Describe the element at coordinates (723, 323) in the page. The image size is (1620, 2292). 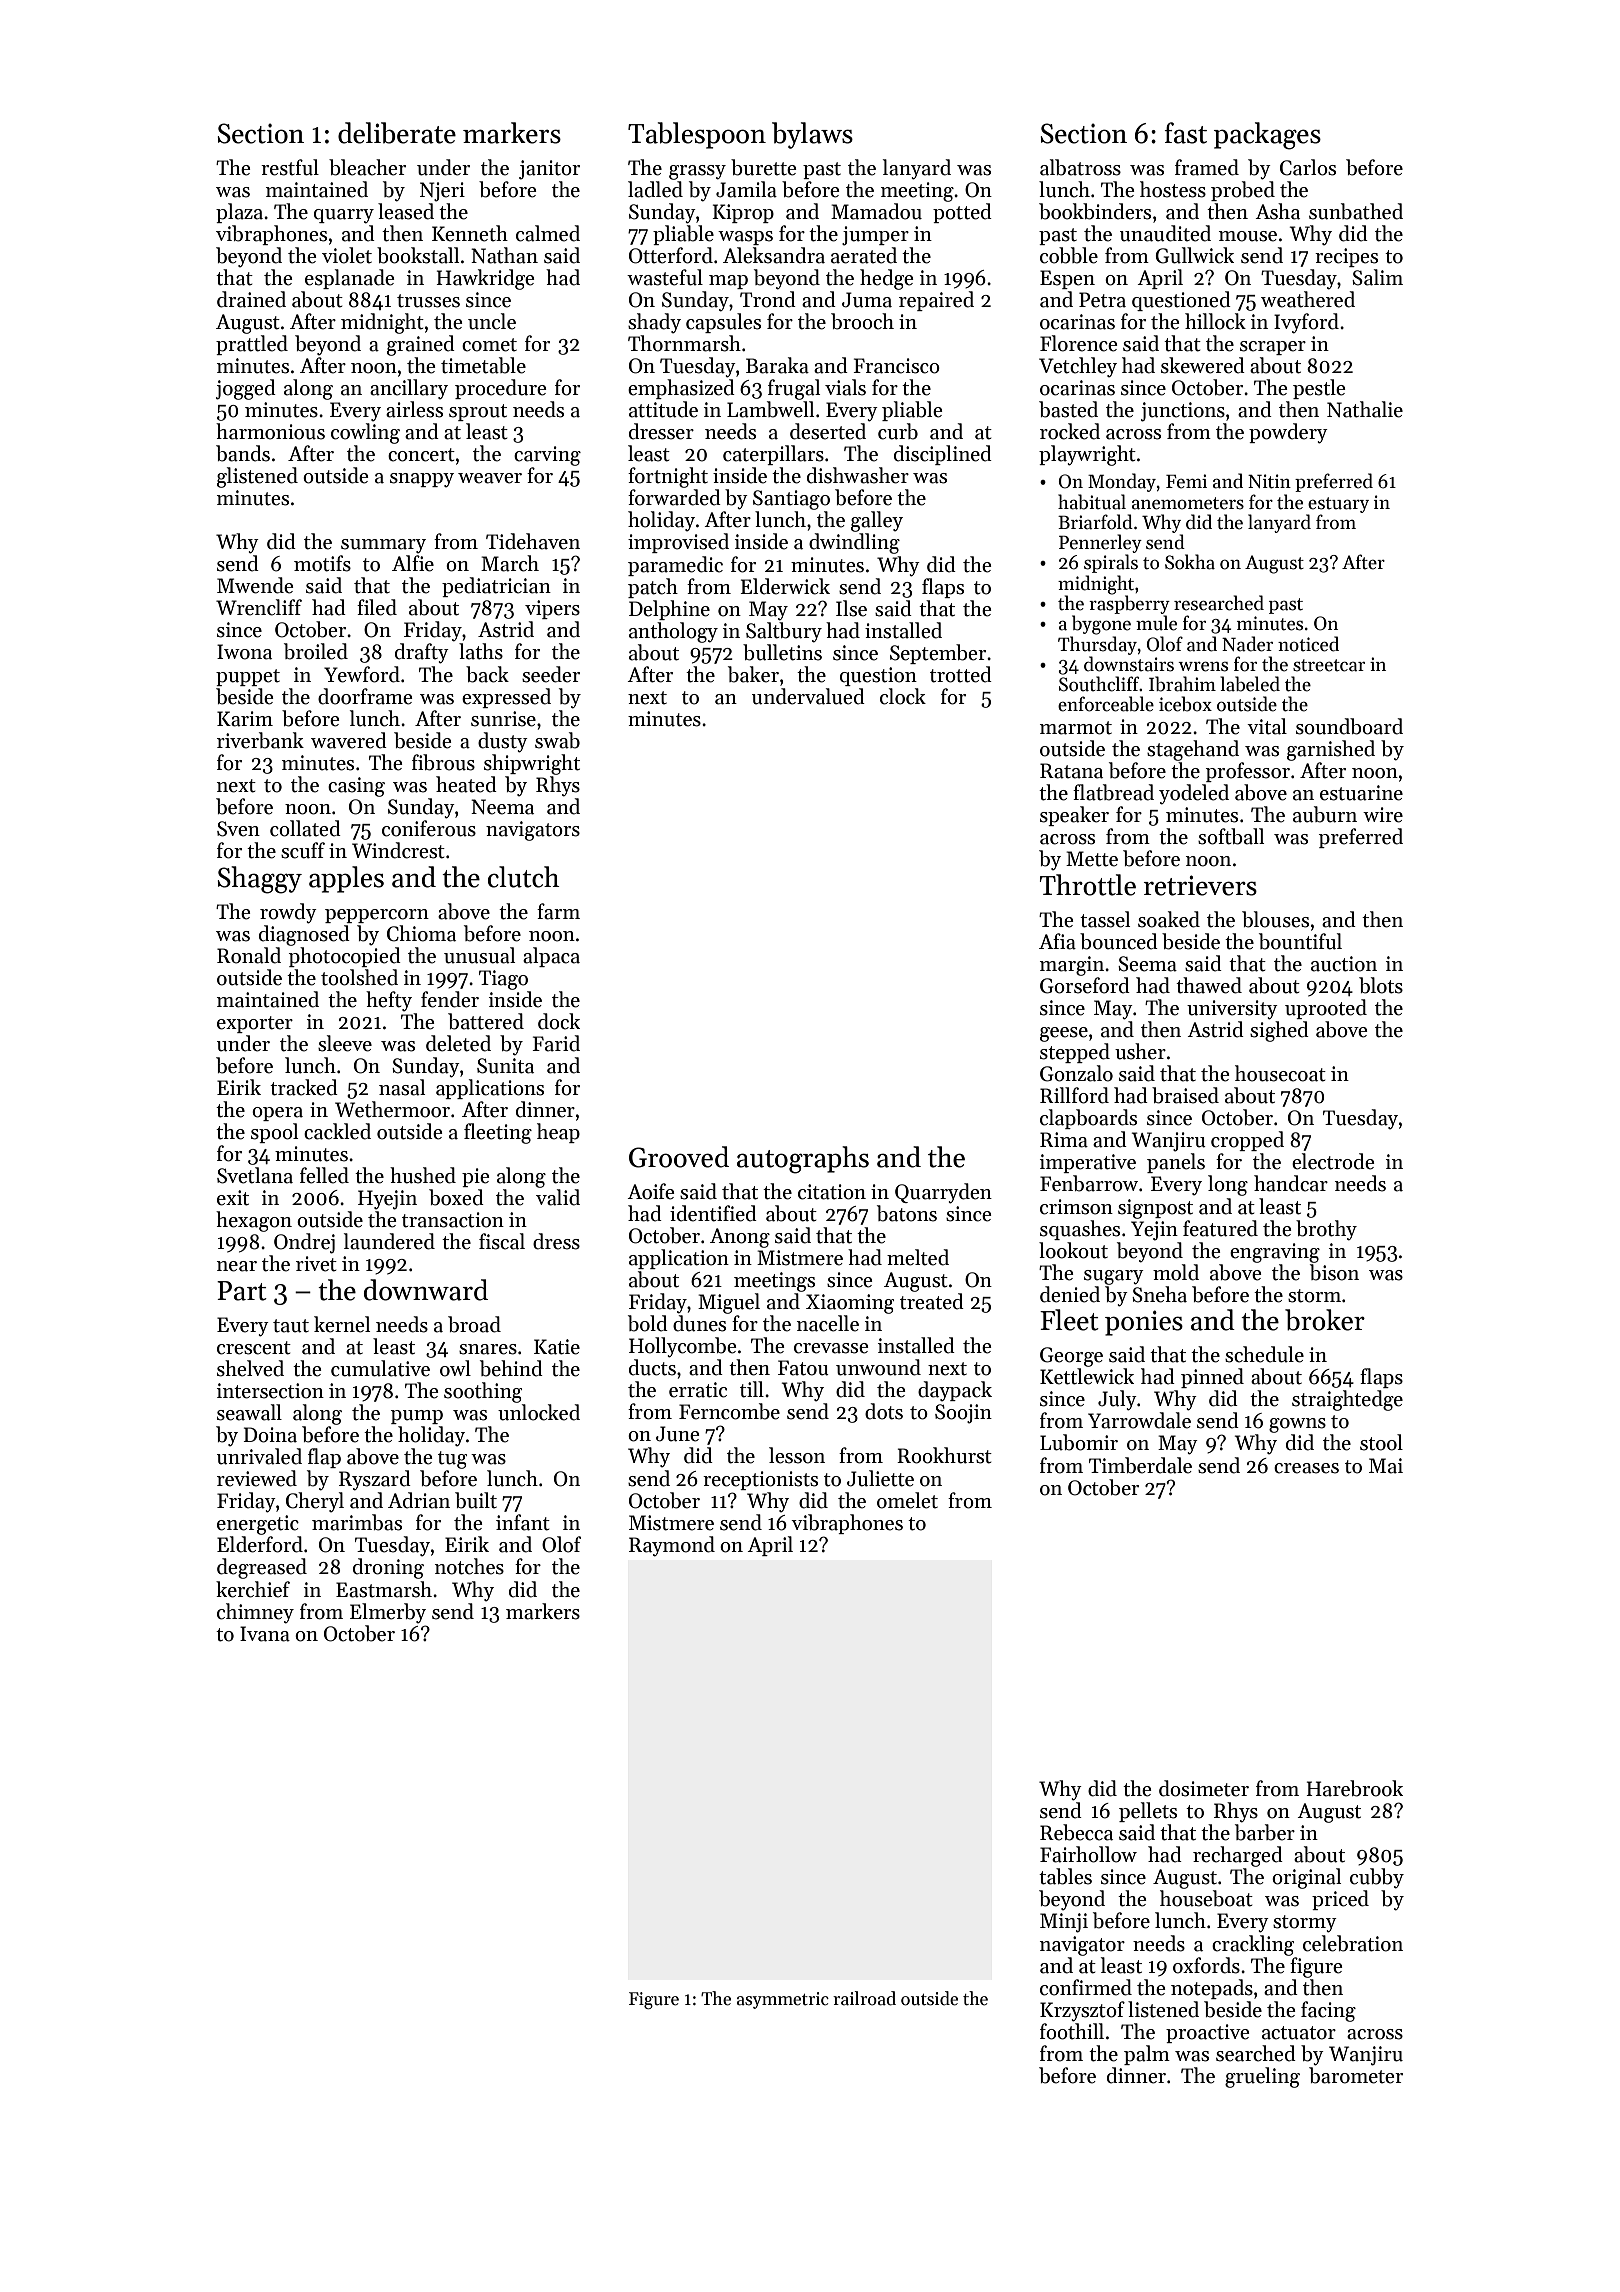
I see `capsules` at that location.
